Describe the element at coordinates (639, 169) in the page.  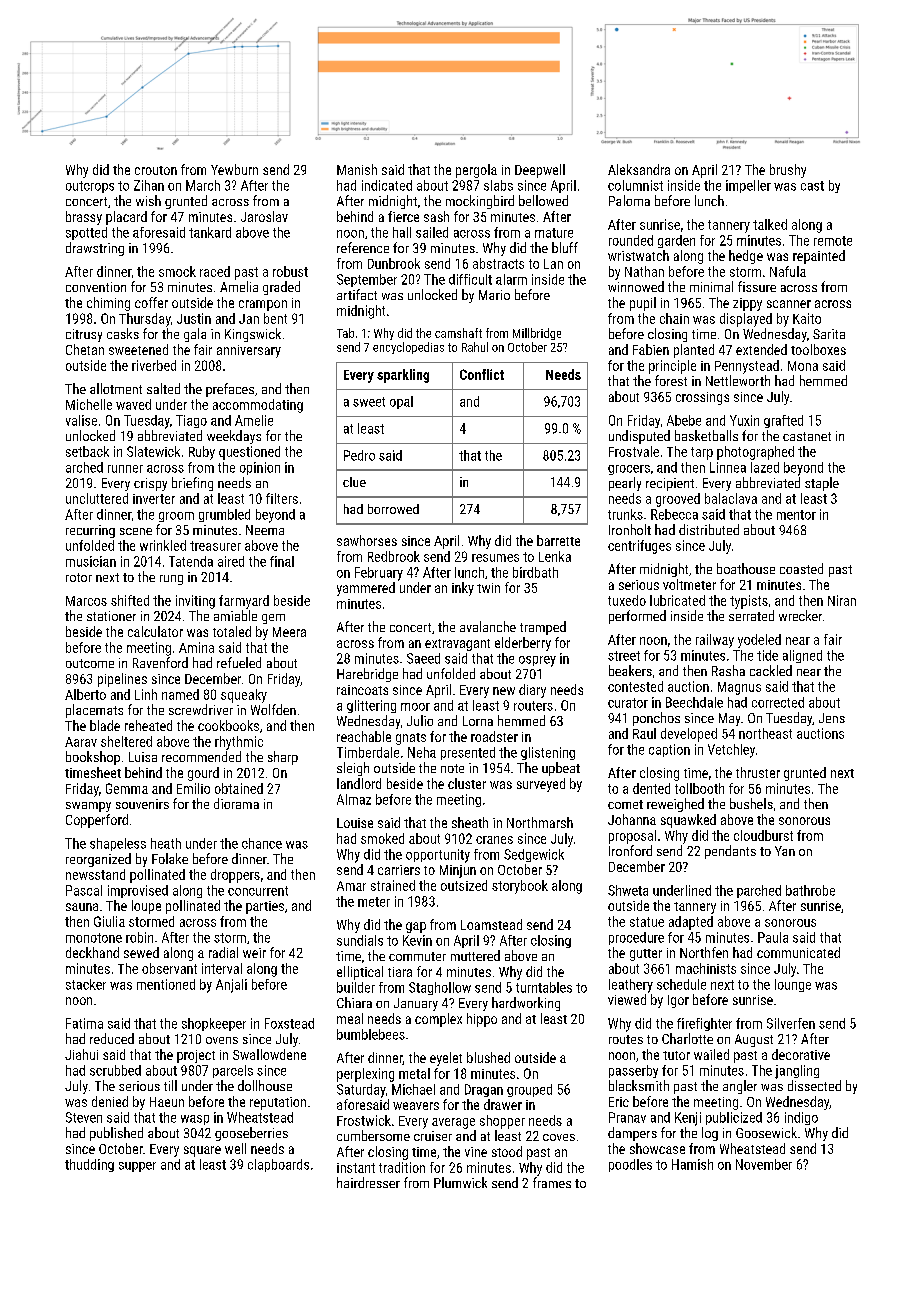
I see `Aleksandra` at that location.
